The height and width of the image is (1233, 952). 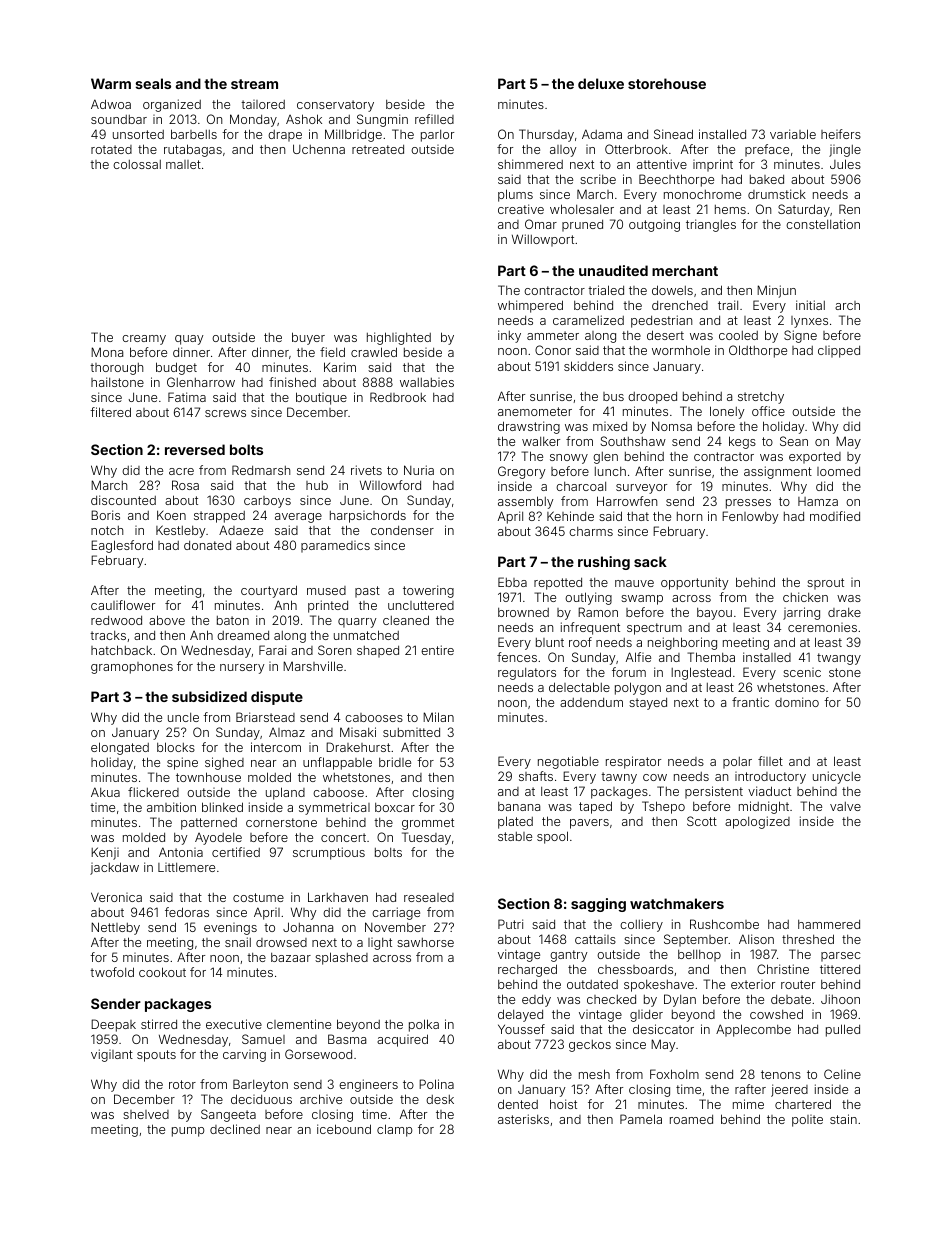 I want to click on deluxe, so click(x=601, y=83).
